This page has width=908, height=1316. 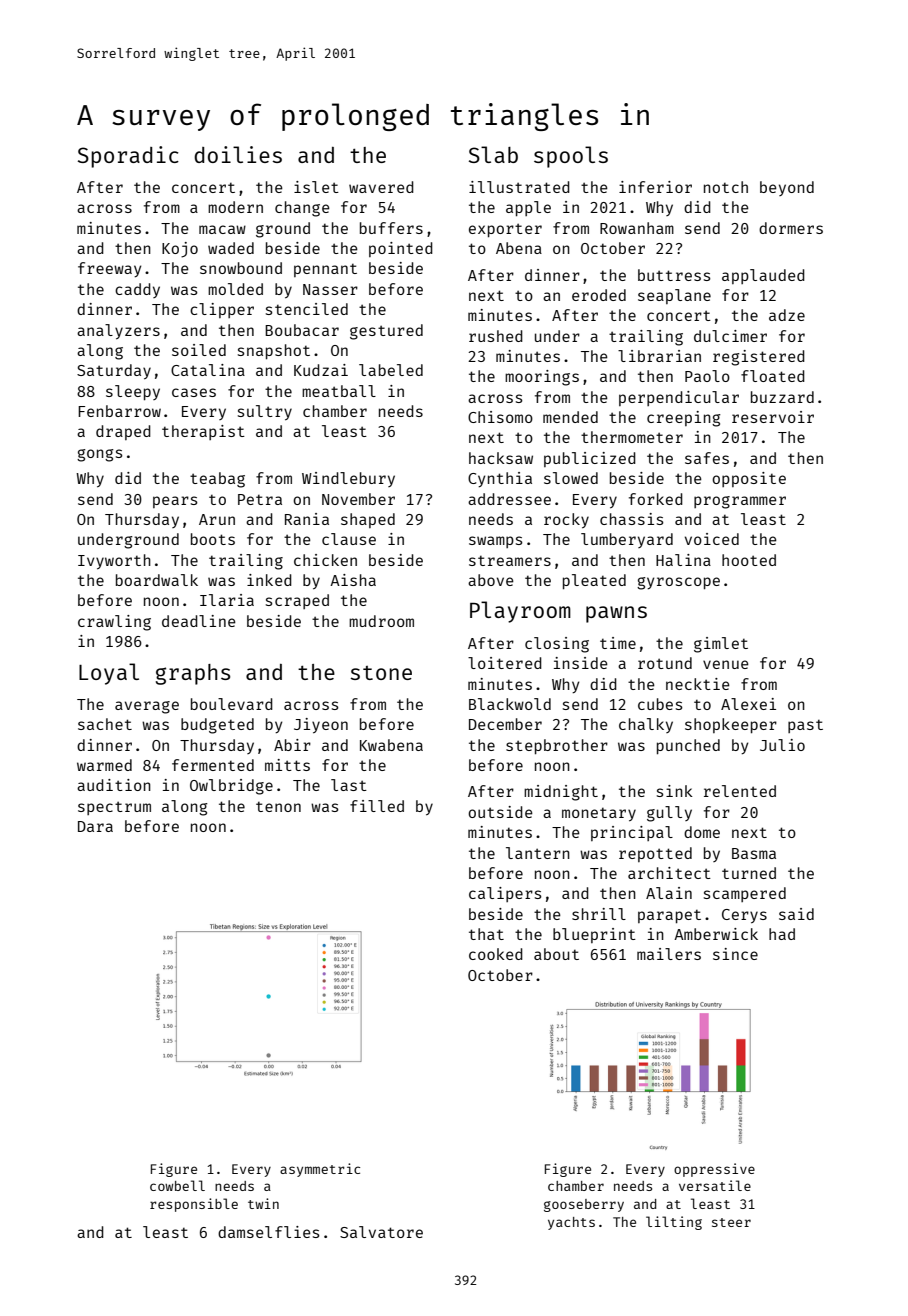 What do you see at coordinates (561, 793) in the page?
I see `midnight` at bounding box center [561, 793].
